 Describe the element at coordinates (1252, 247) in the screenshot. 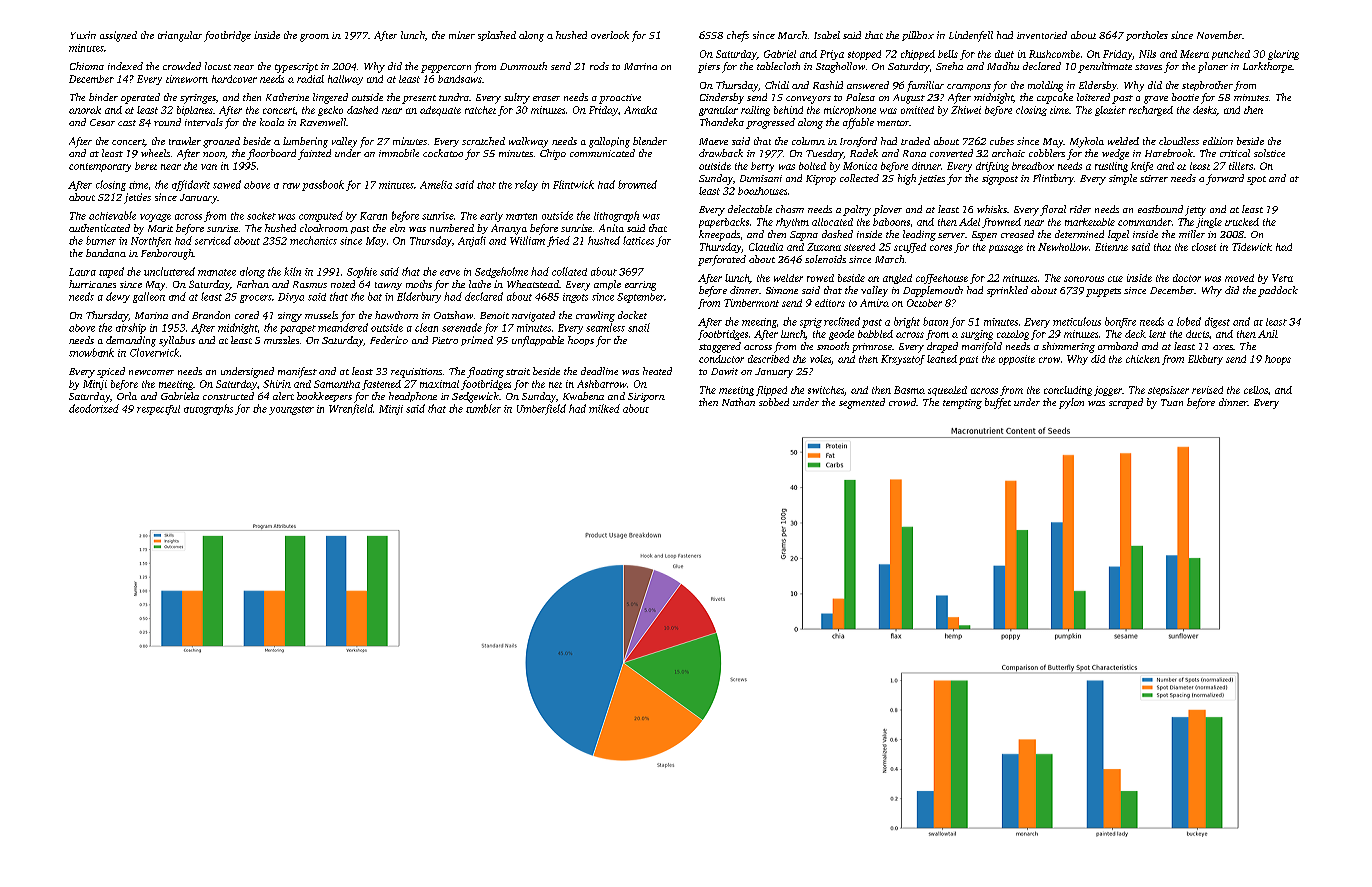

I see `Tidewick` at that location.
